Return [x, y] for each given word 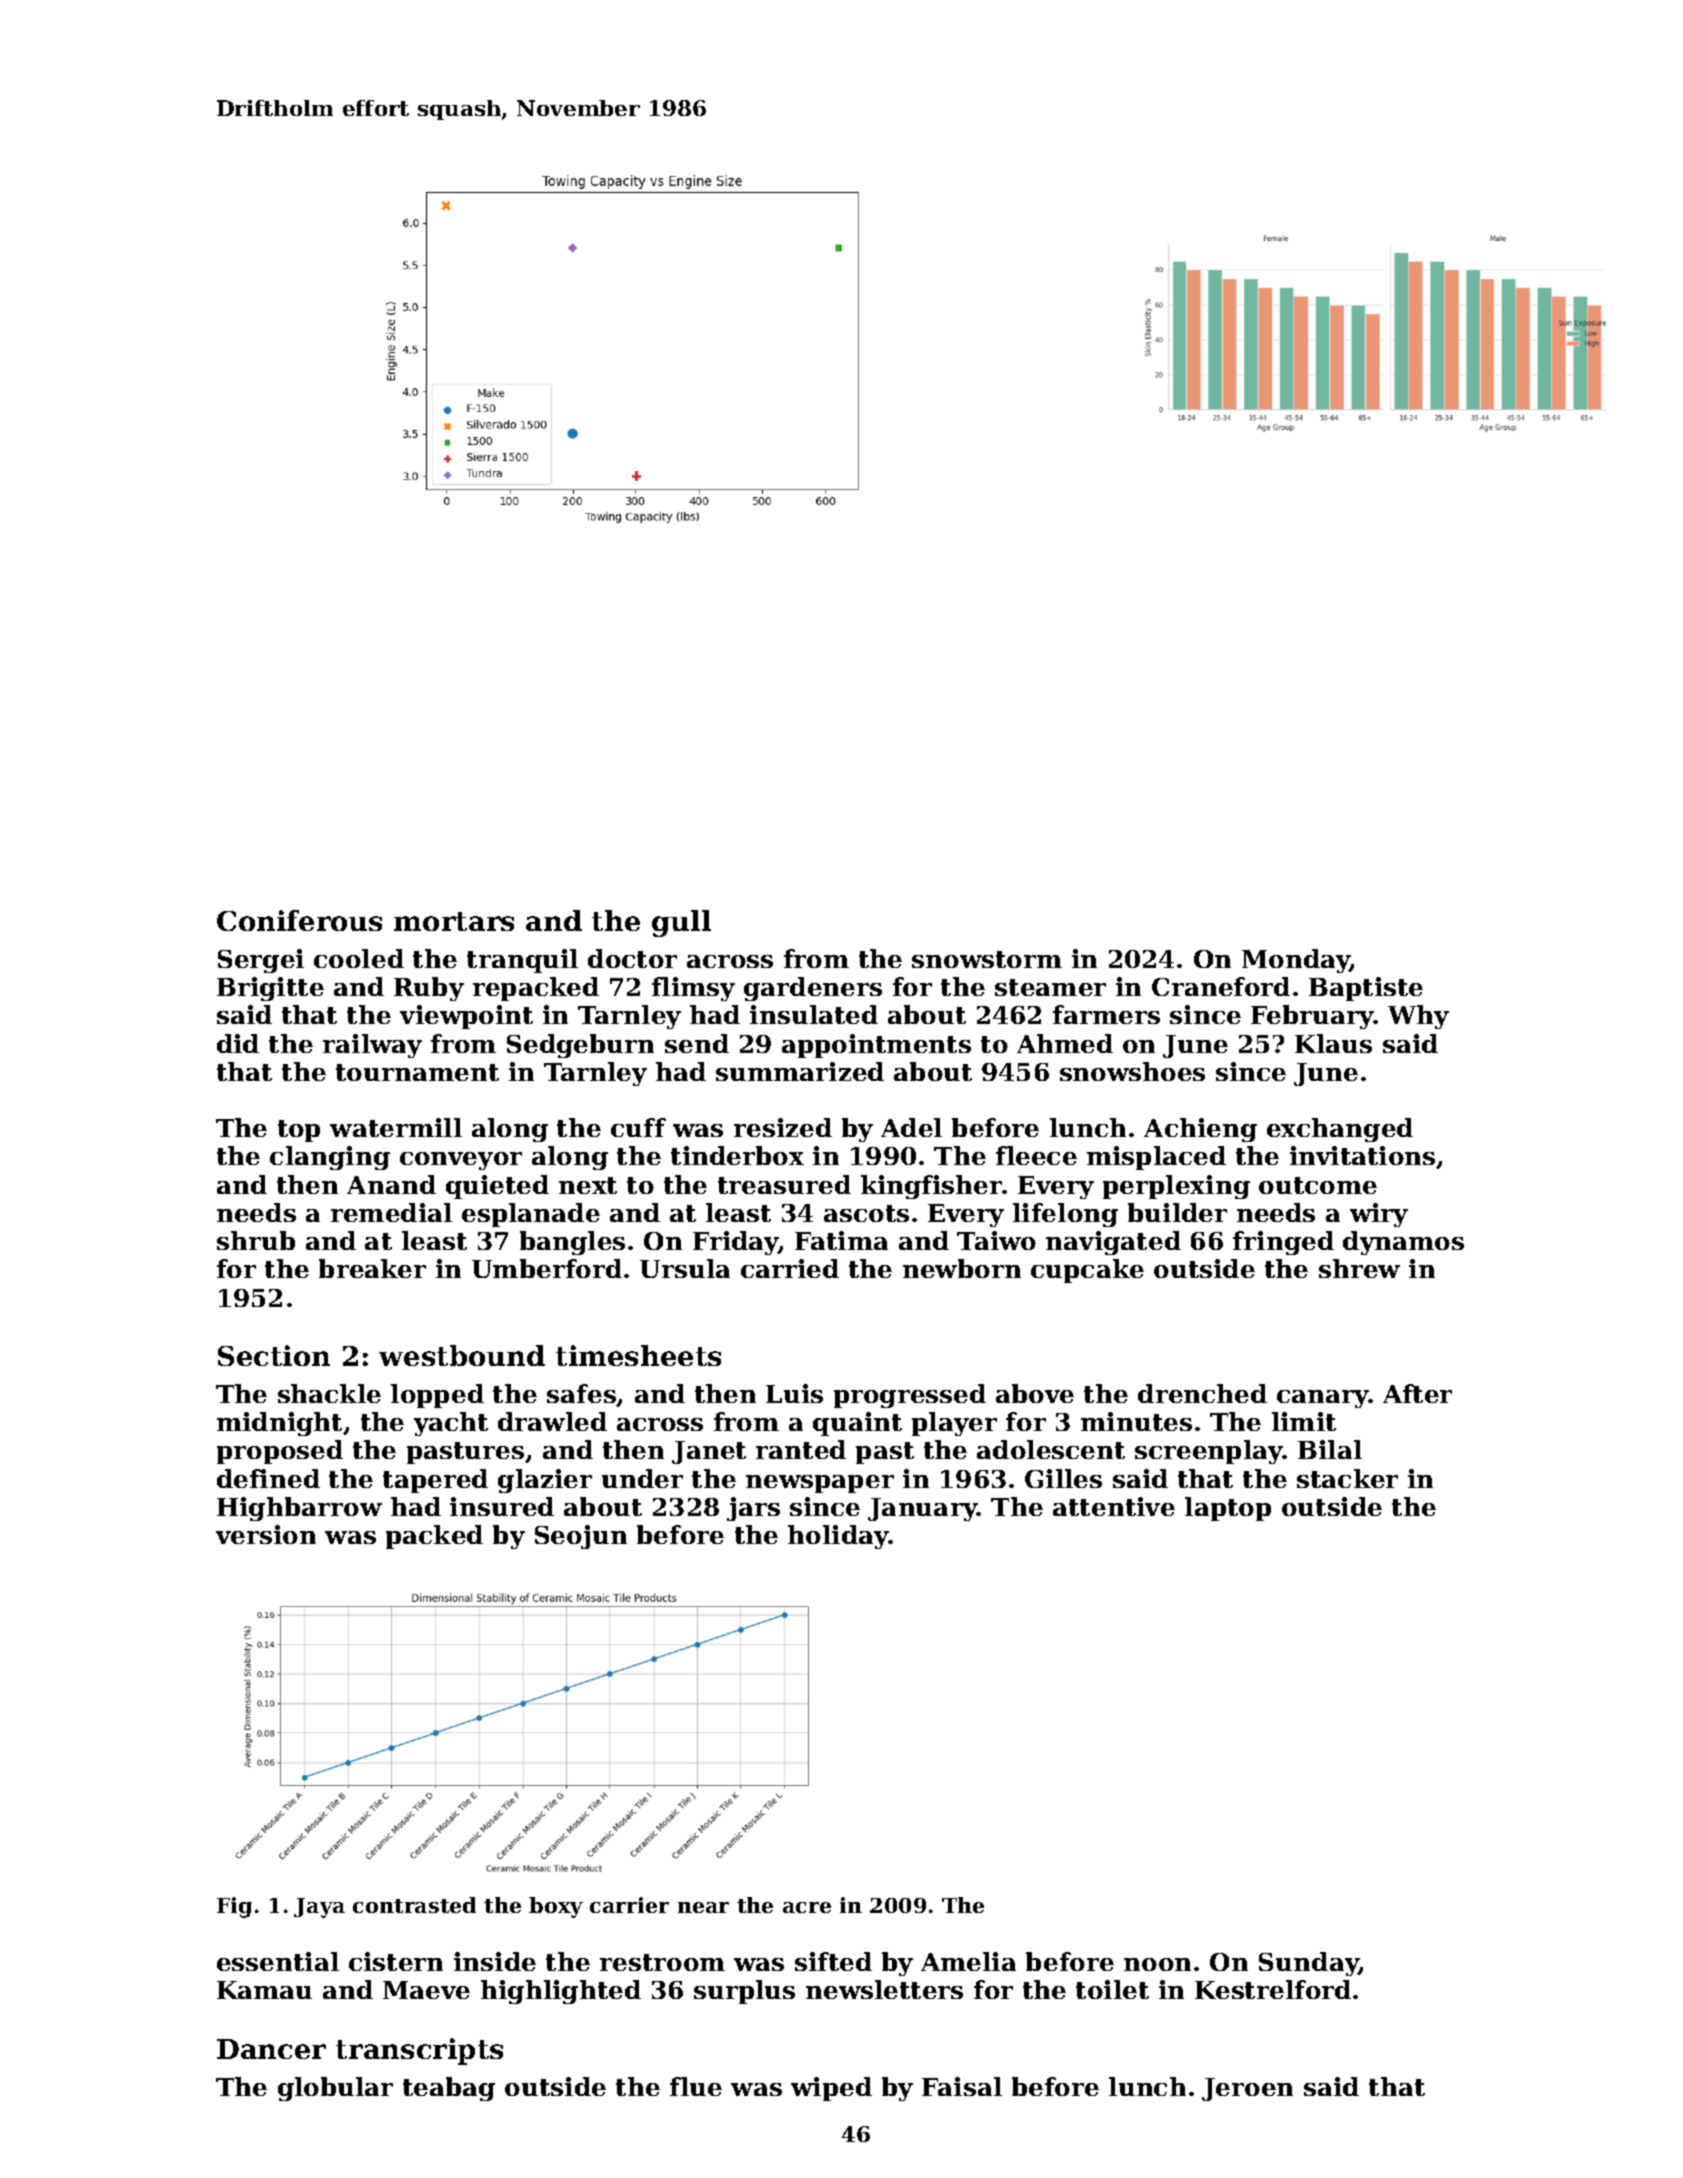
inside [495, 1961]
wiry [1379, 1215]
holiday [838, 1537]
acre [807, 1907]
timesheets [638, 1355]
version [266, 1534]
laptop [1228, 1509]
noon [1157, 1964]
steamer [1050, 987]
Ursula [685, 1268]
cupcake [1087, 1271]
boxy [556, 1907]
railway [372, 1046]
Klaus [1333, 1043]
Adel [911, 1127]
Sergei [261, 961]
